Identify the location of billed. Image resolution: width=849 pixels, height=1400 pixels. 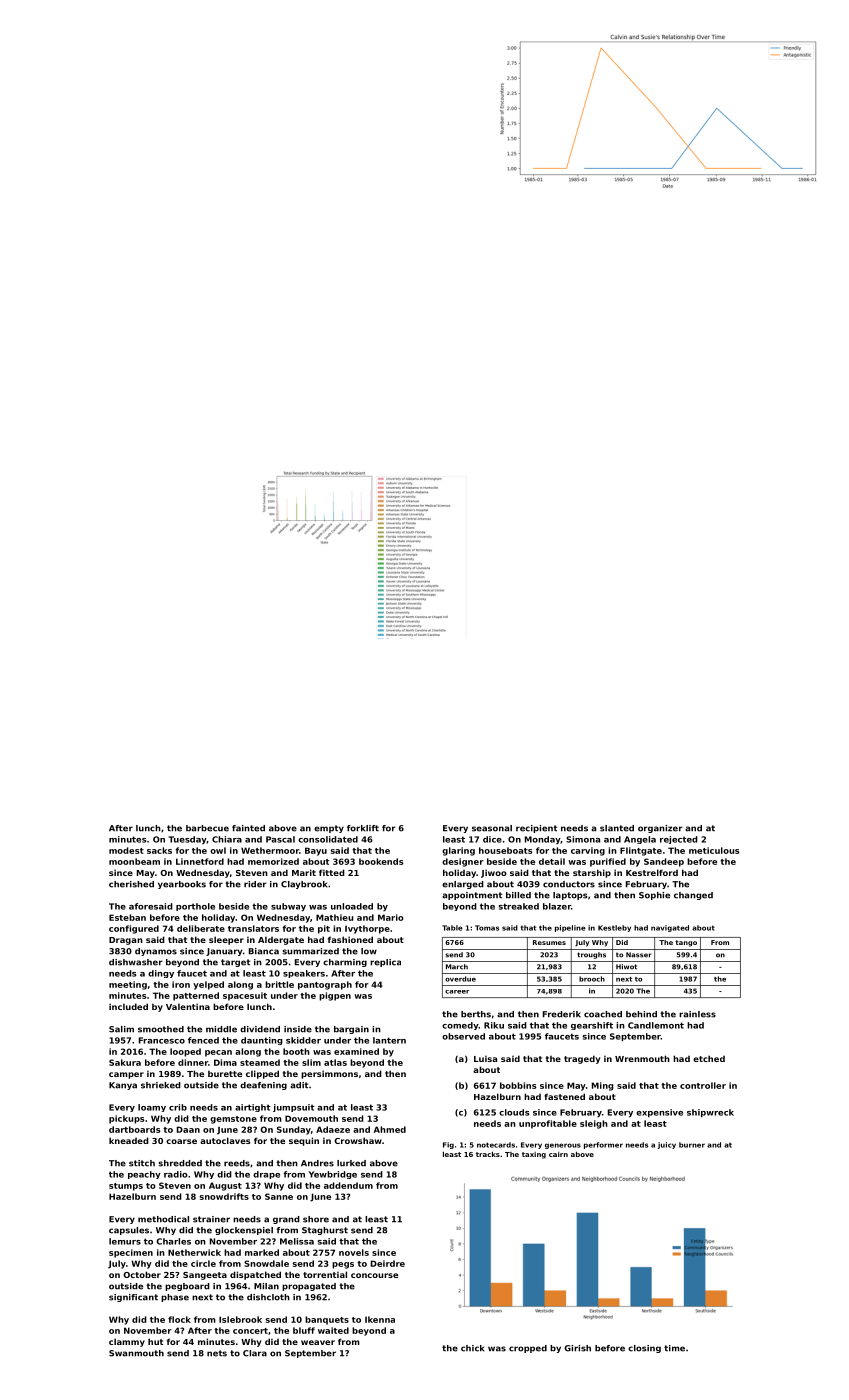
(518, 895).
